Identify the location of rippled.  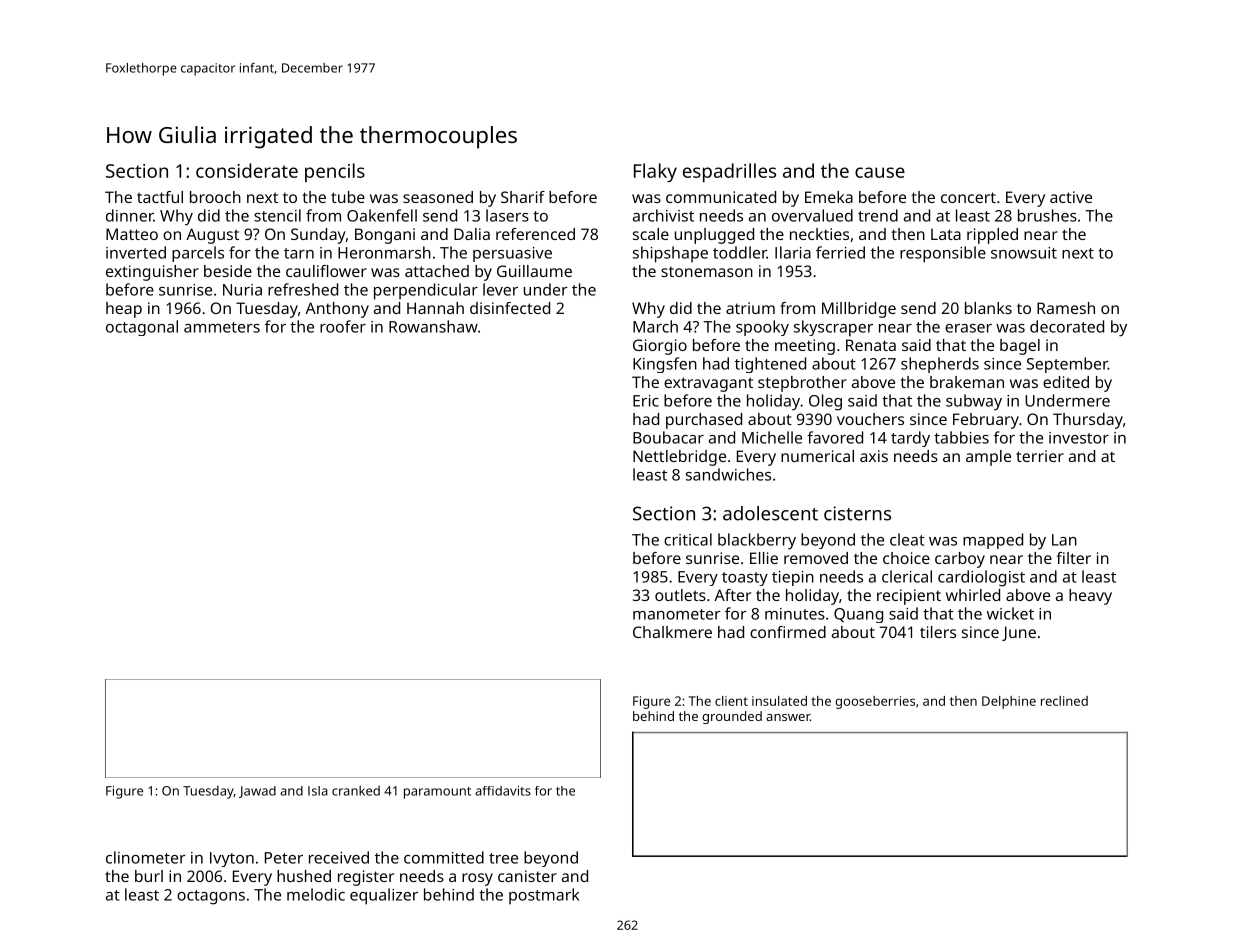
(992, 236).
